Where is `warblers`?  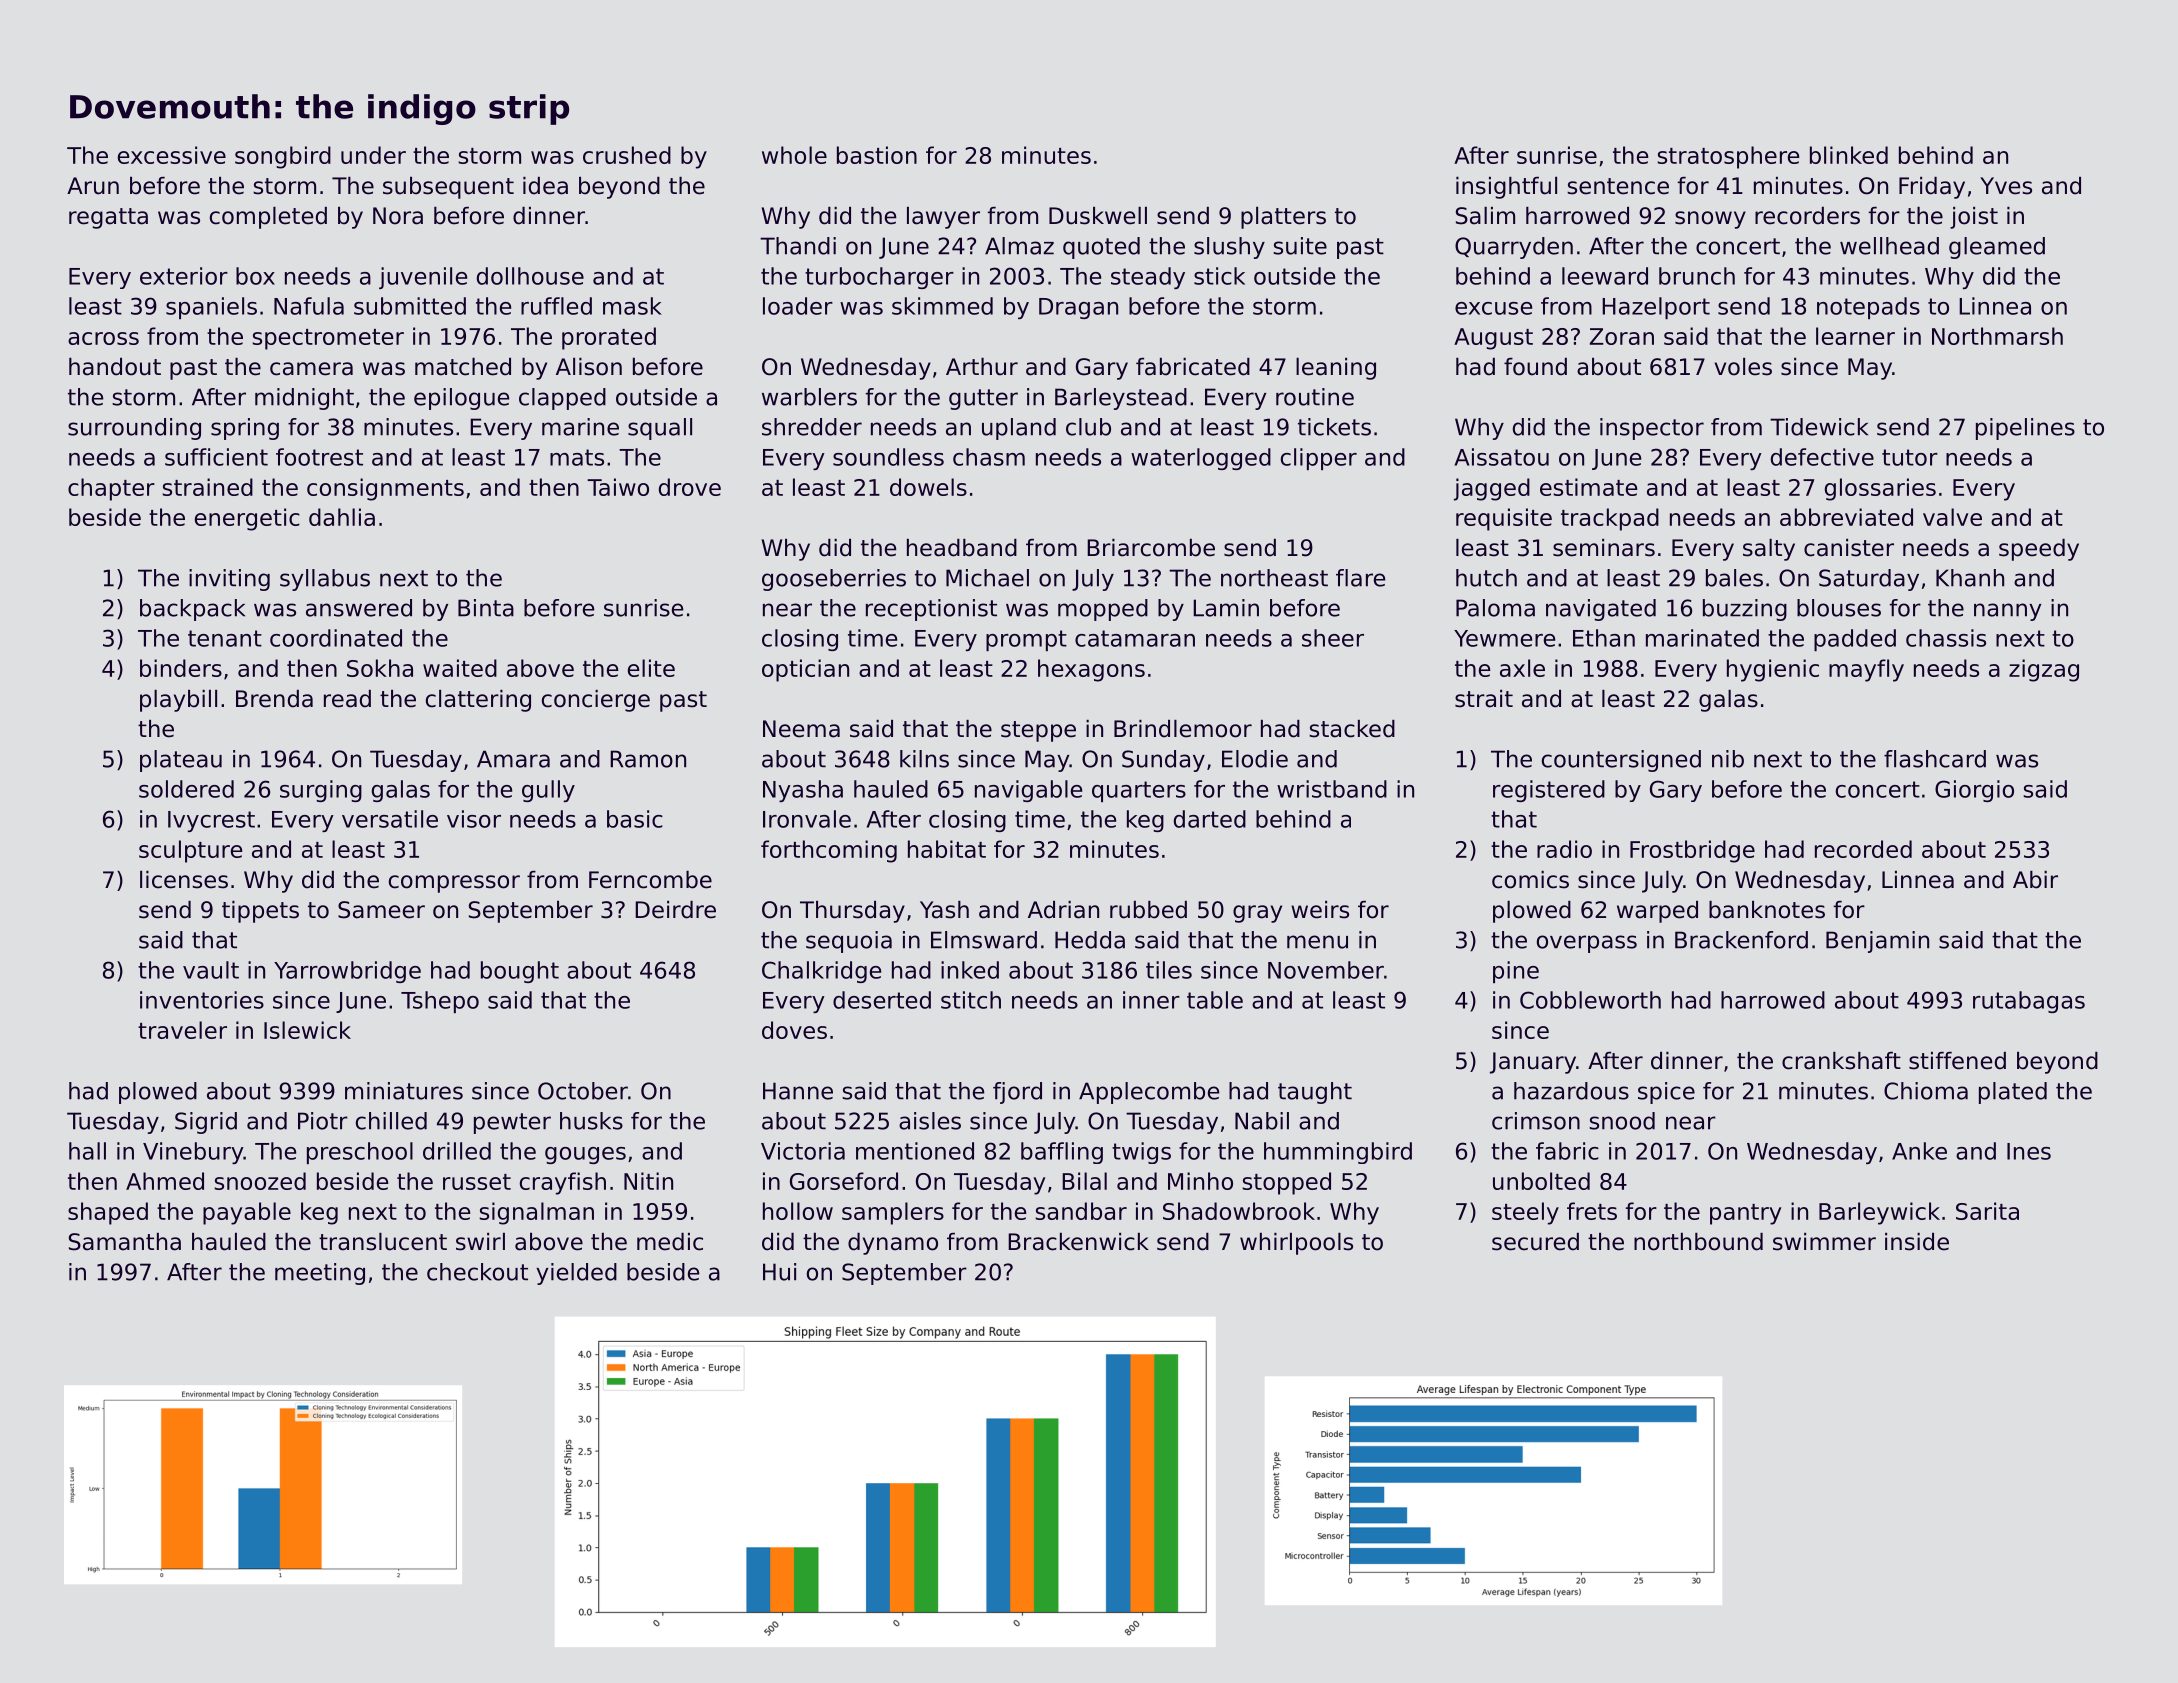
warblers is located at coordinates (809, 397).
